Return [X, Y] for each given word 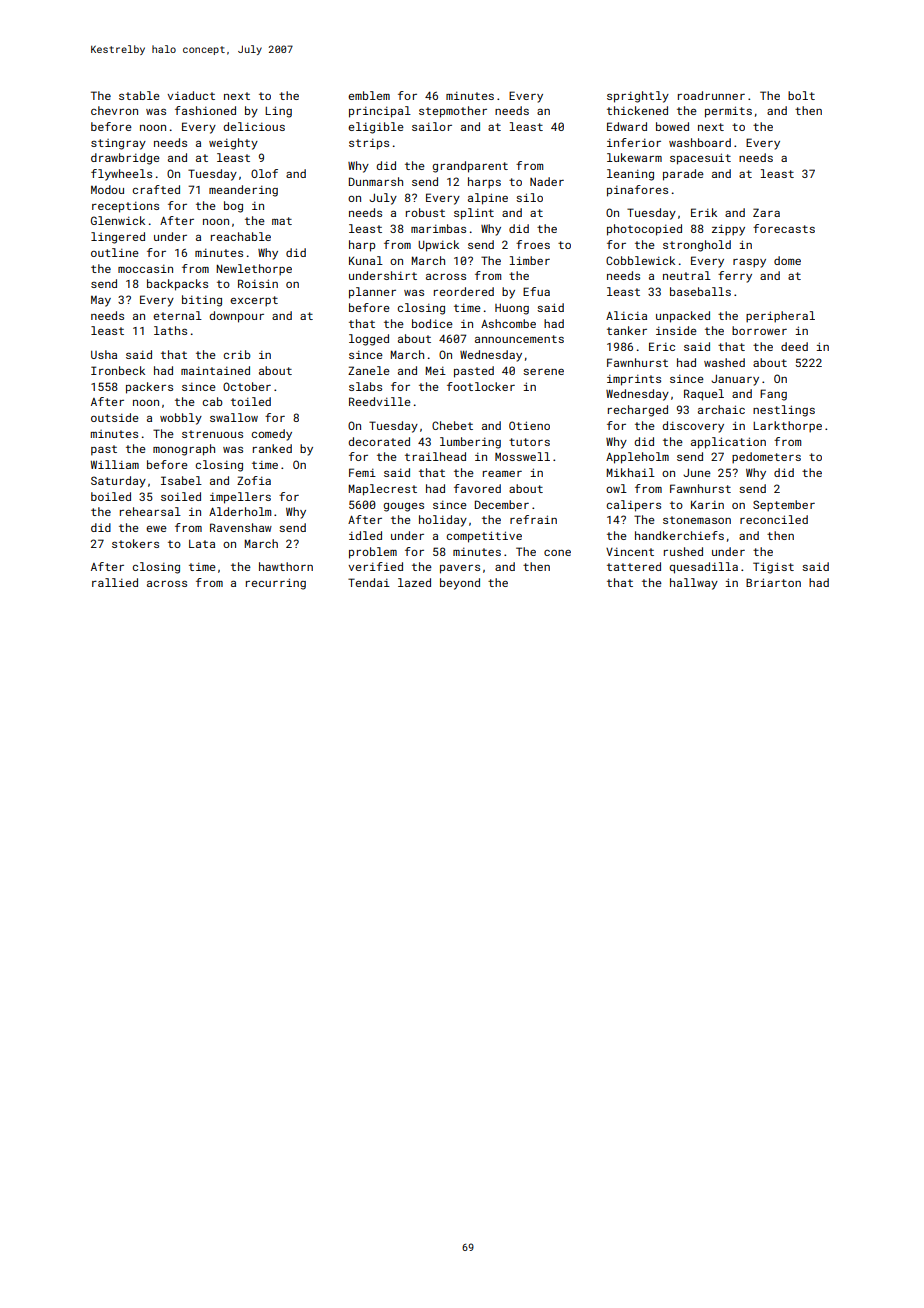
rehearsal [150, 511]
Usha [104, 354]
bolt [801, 95]
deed [794, 346]
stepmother [453, 112]
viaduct [191, 95]
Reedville [380, 401]
